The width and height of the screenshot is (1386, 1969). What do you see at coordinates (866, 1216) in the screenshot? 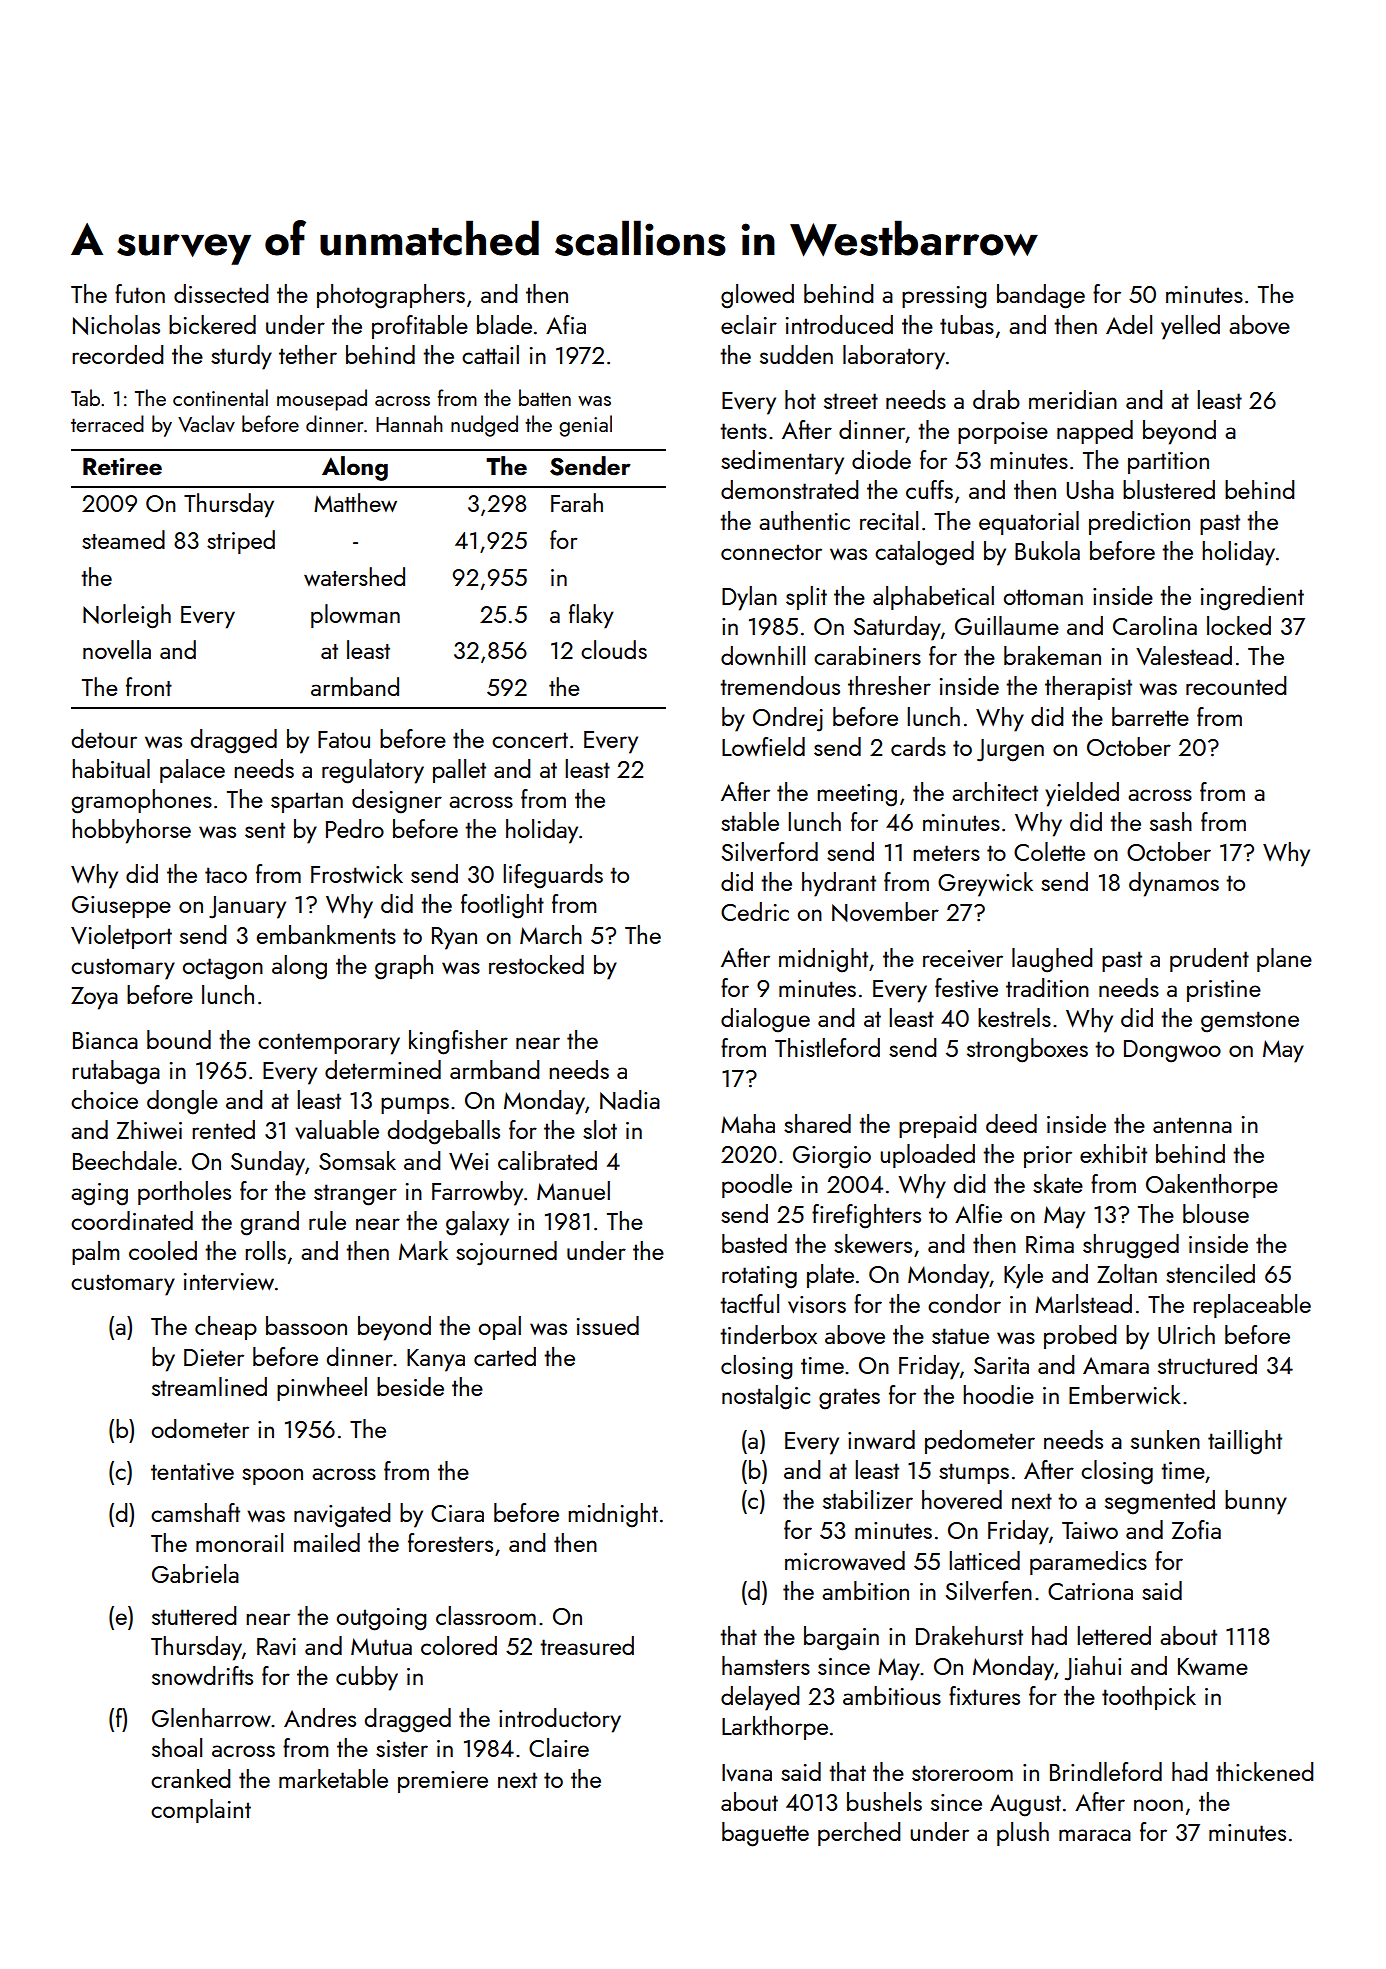
I see `firefighters` at bounding box center [866, 1216].
